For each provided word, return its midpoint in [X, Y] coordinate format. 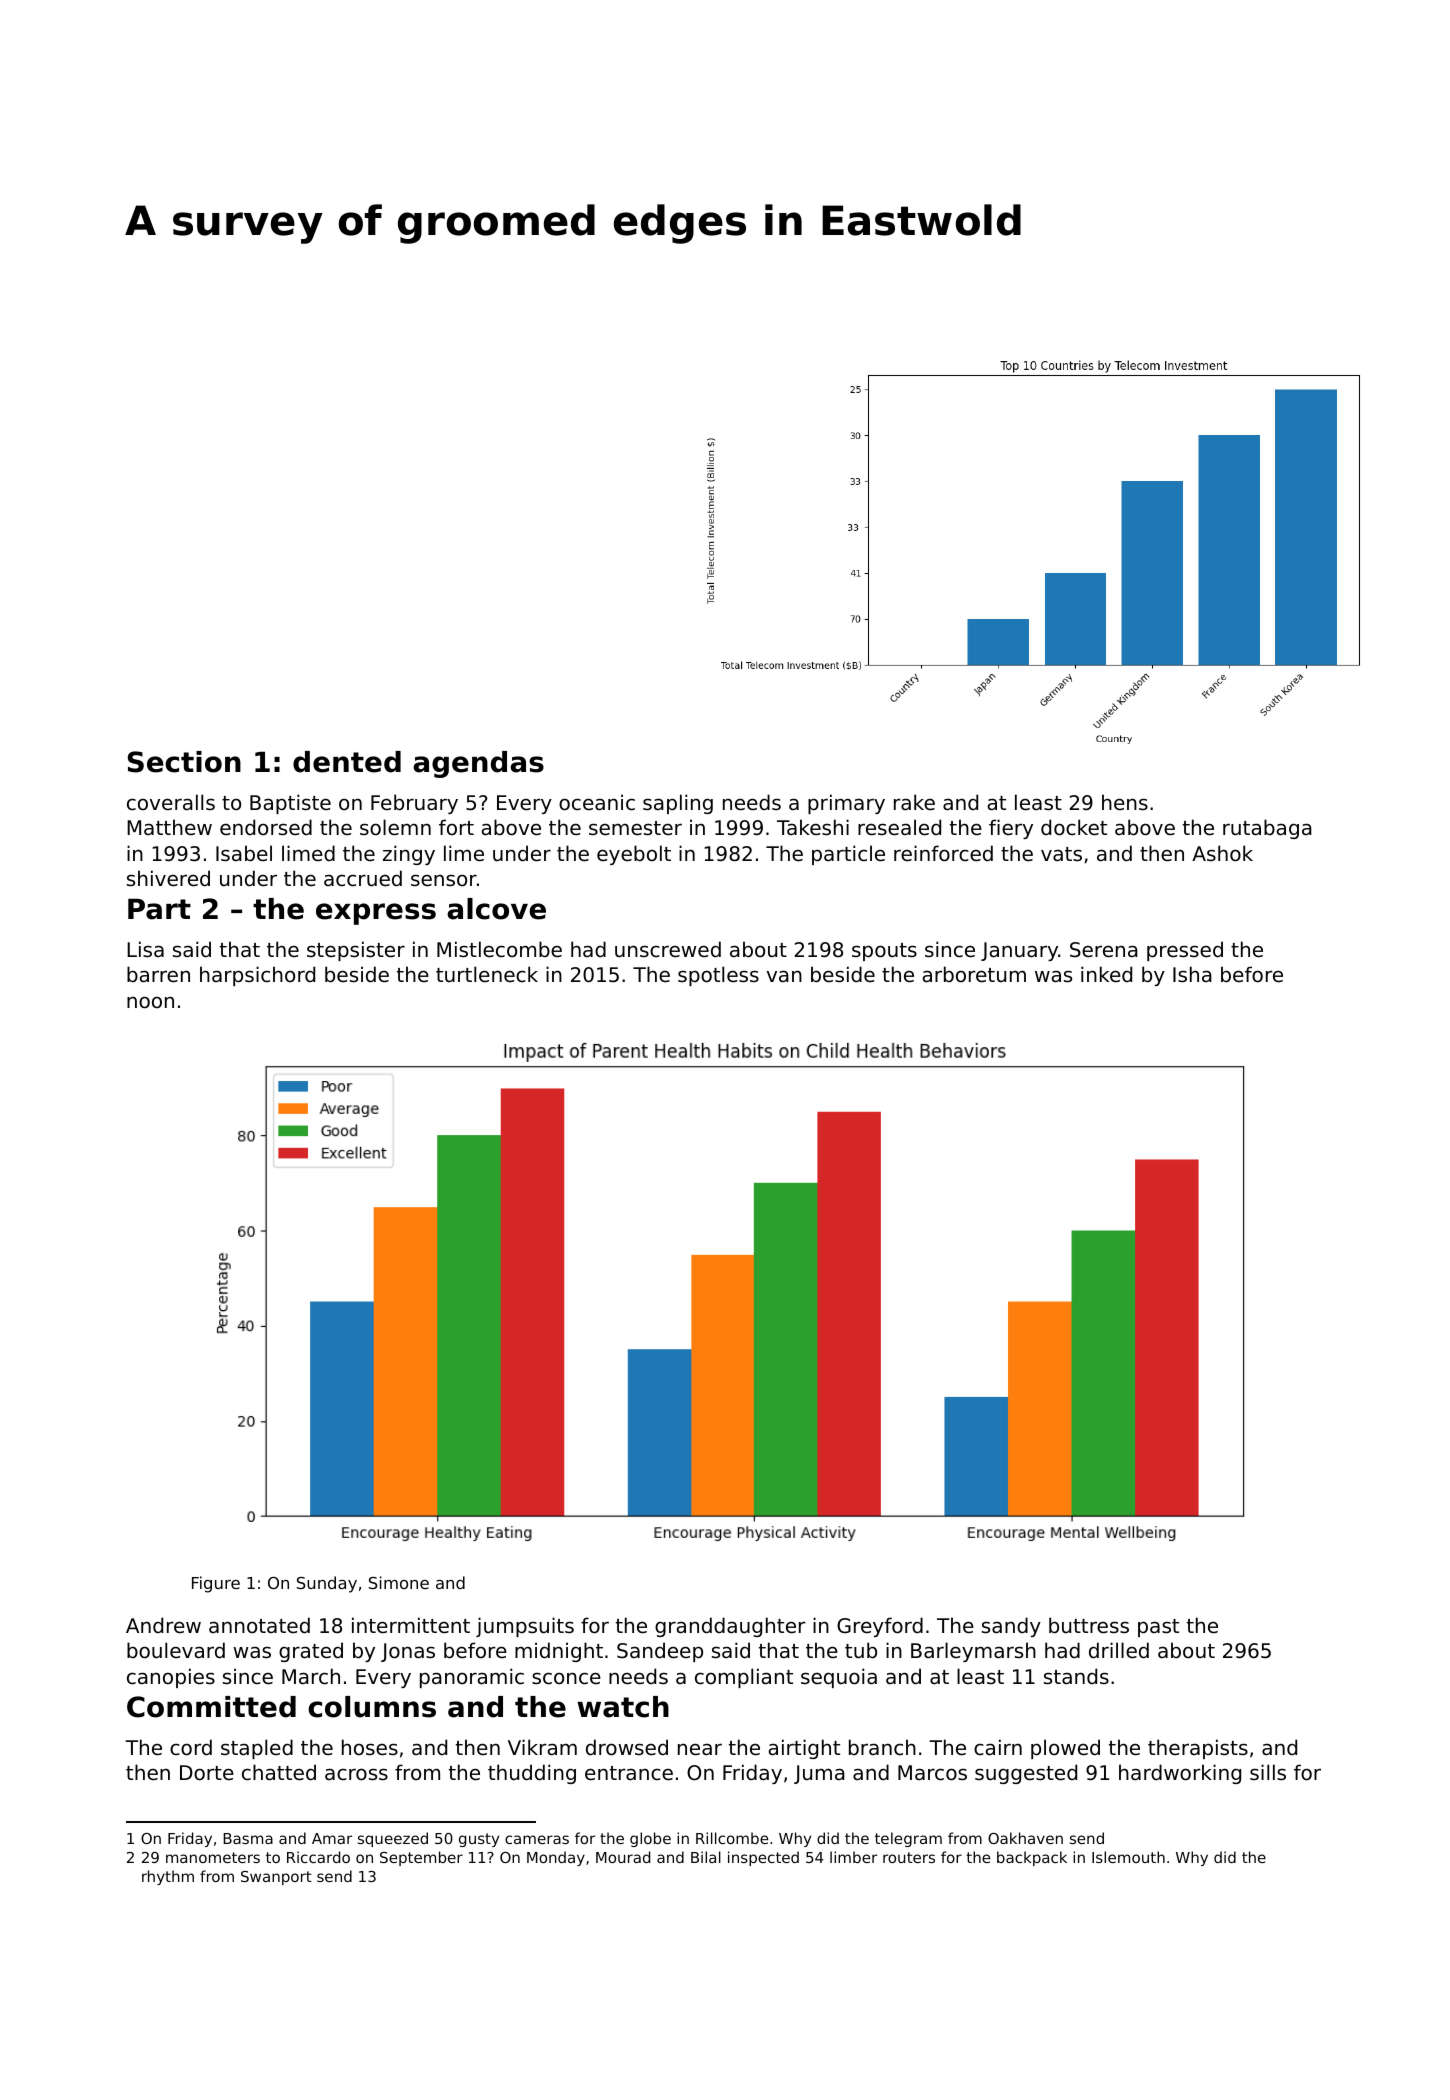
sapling [678, 804]
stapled [257, 1749]
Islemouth [1128, 1857]
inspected [763, 1858]
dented [347, 762]
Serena [1104, 950]
